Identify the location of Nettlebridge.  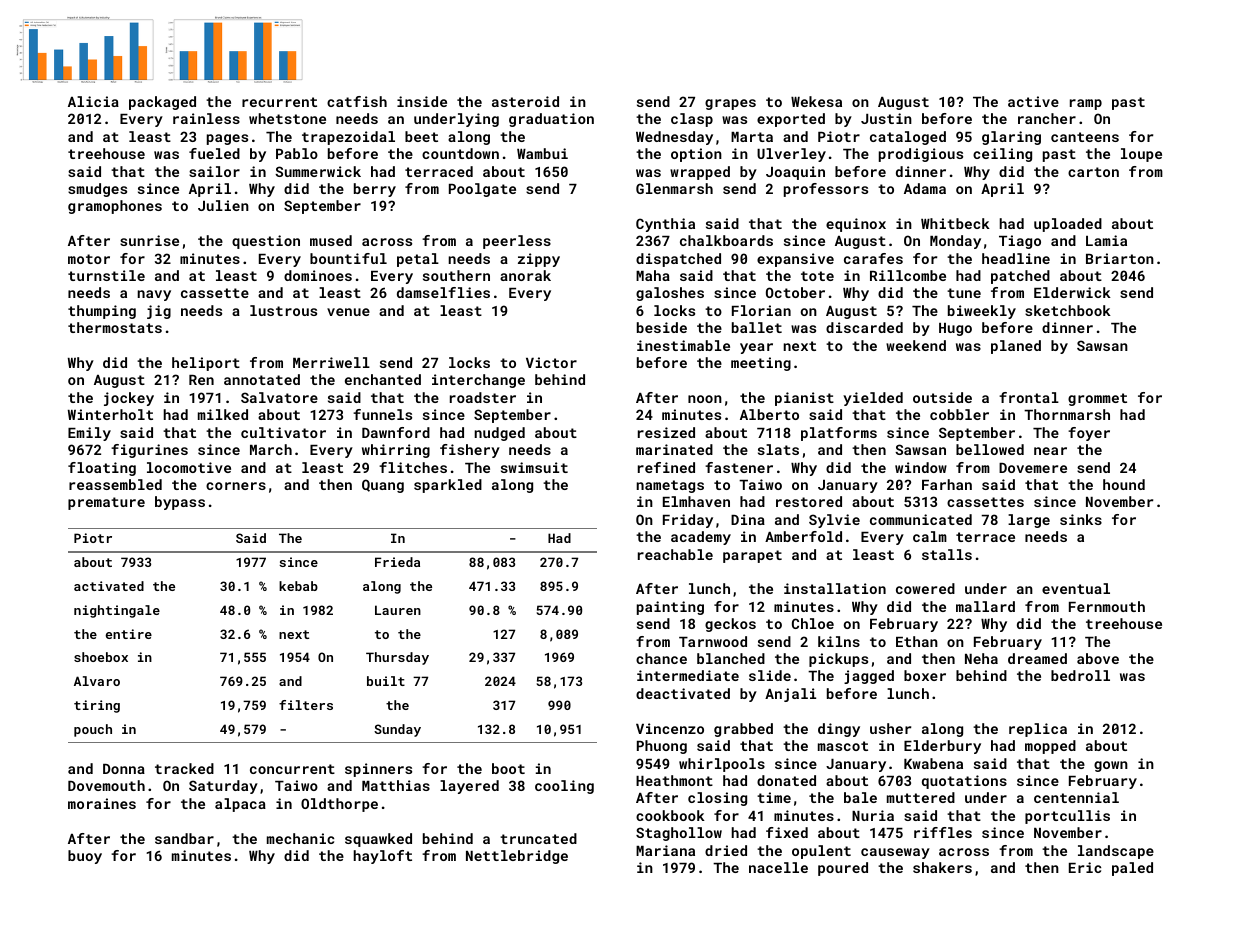
(517, 857).
